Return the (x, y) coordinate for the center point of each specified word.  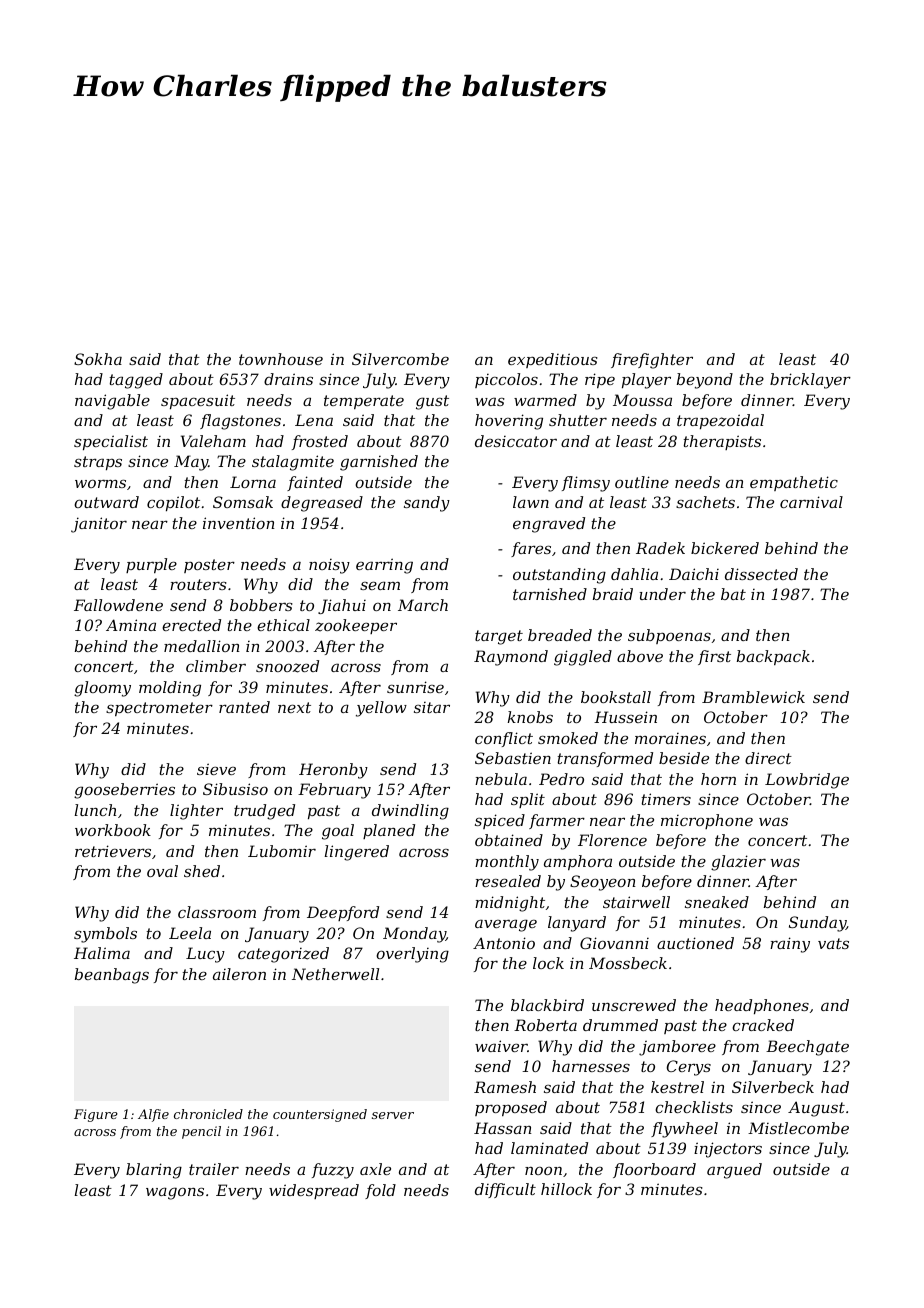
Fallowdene (118, 605)
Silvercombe (400, 359)
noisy (329, 566)
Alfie (153, 1115)
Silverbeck (773, 1087)
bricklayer (810, 381)
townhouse (281, 359)
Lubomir (282, 851)
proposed (511, 1108)
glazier (738, 863)
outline (642, 482)
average (506, 925)
